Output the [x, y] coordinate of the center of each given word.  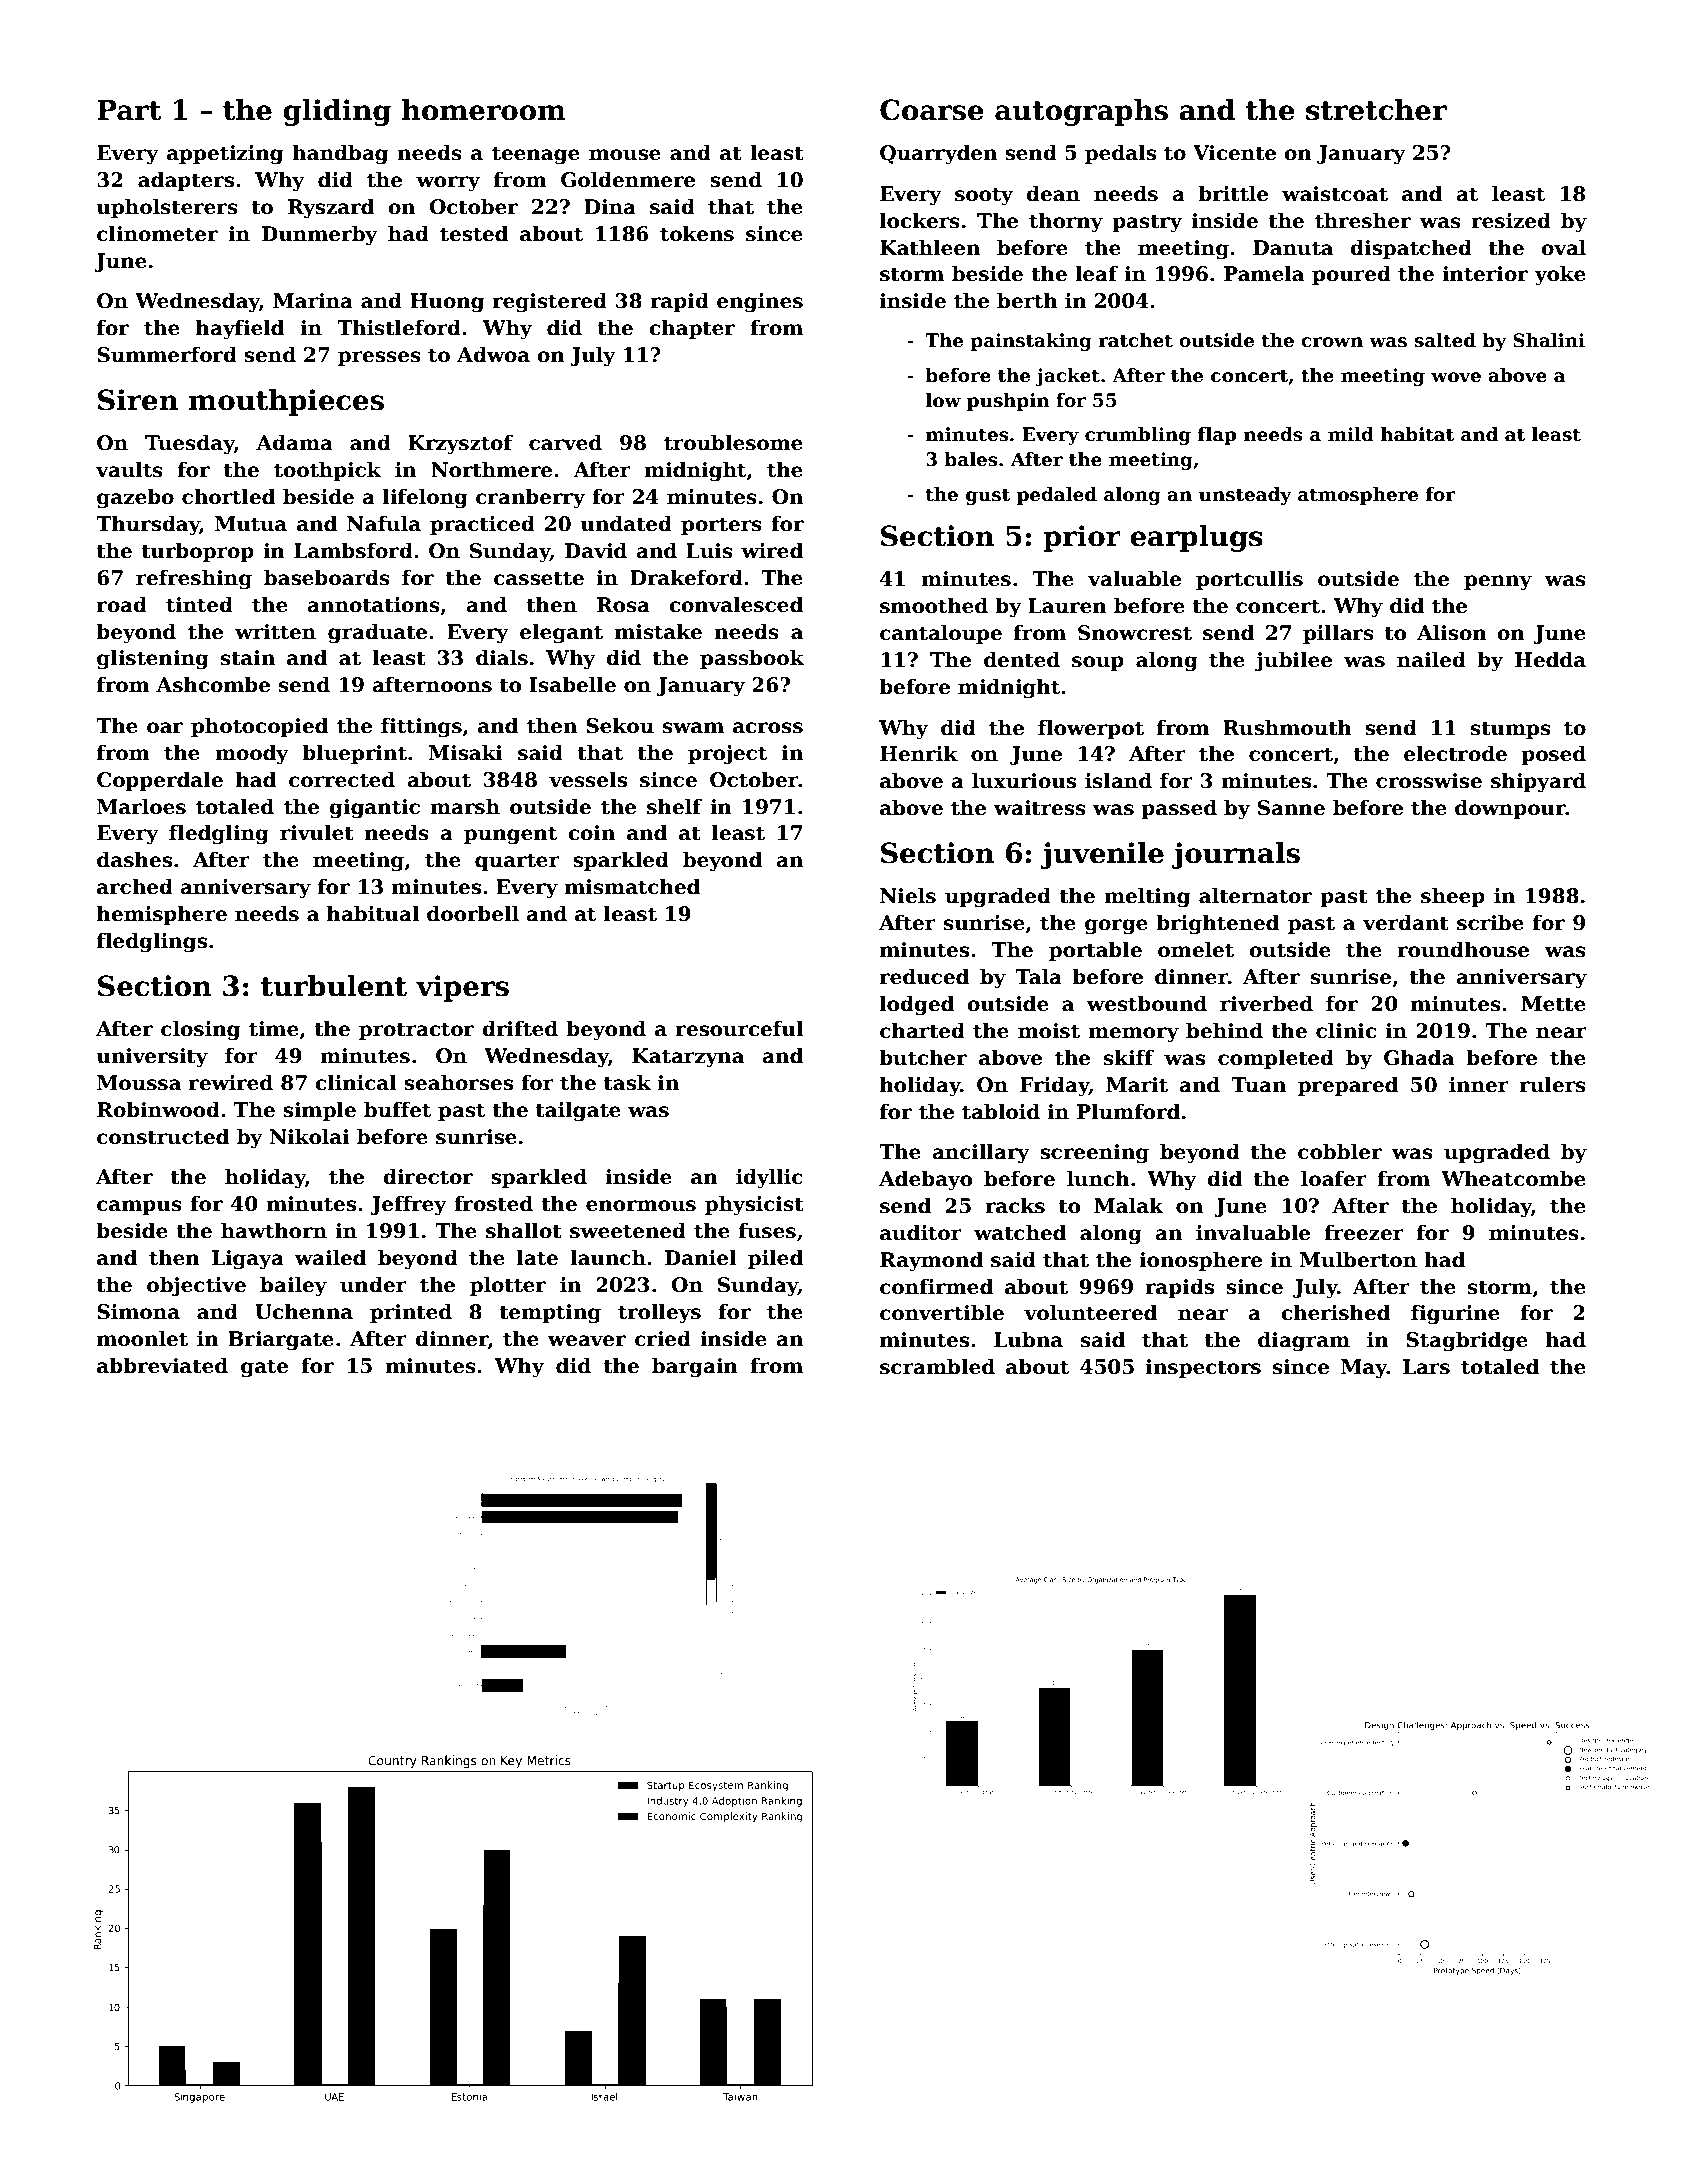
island [1118, 780]
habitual [373, 913]
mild [1351, 434]
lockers [920, 220]
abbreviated [162, 1365]
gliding [337, 112]
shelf [674, 806]
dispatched [1411, 249]
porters [721, 526]
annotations [374, 605]
